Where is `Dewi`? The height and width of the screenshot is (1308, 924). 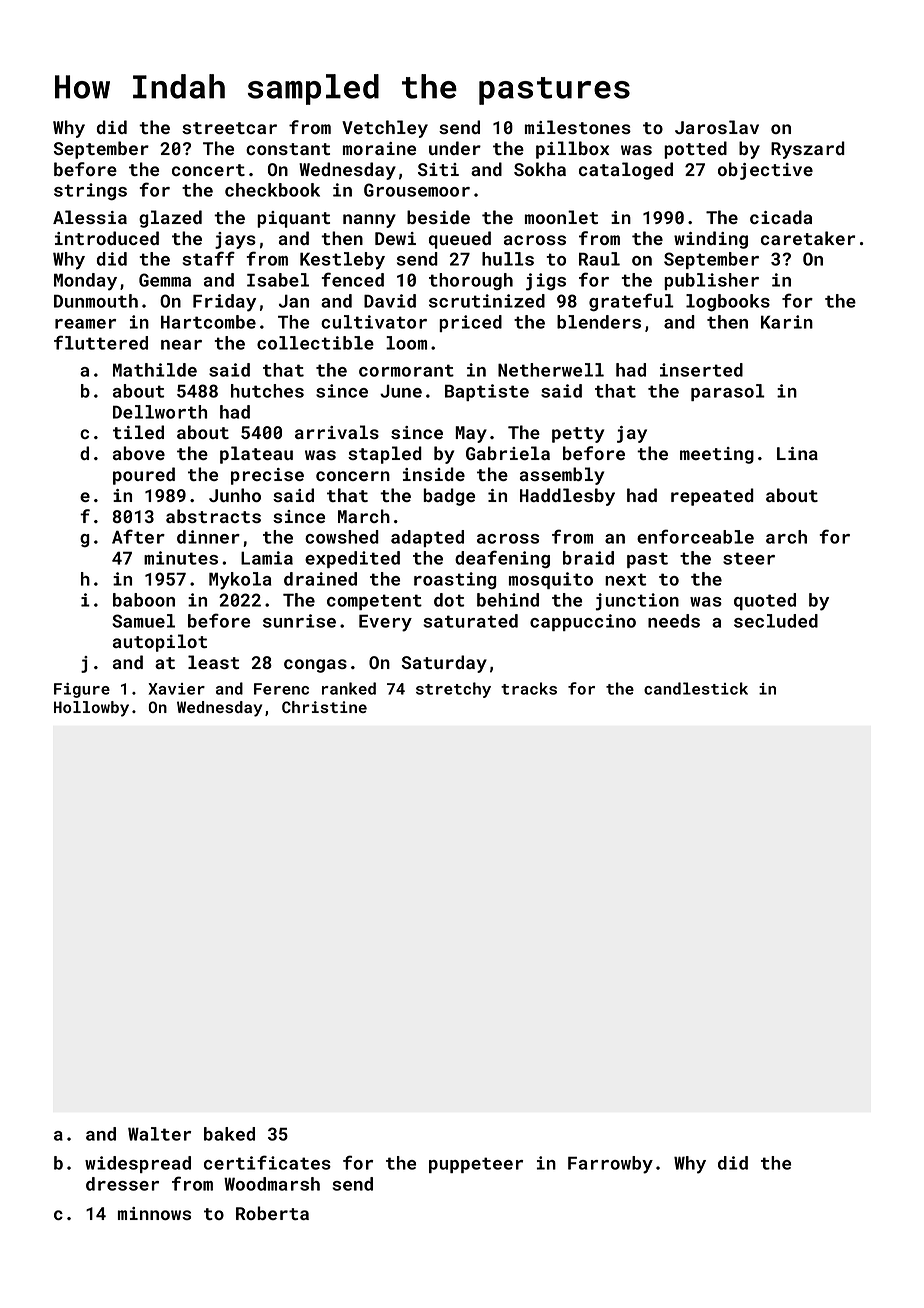
Dewi is located at coordinates (395, 238).
